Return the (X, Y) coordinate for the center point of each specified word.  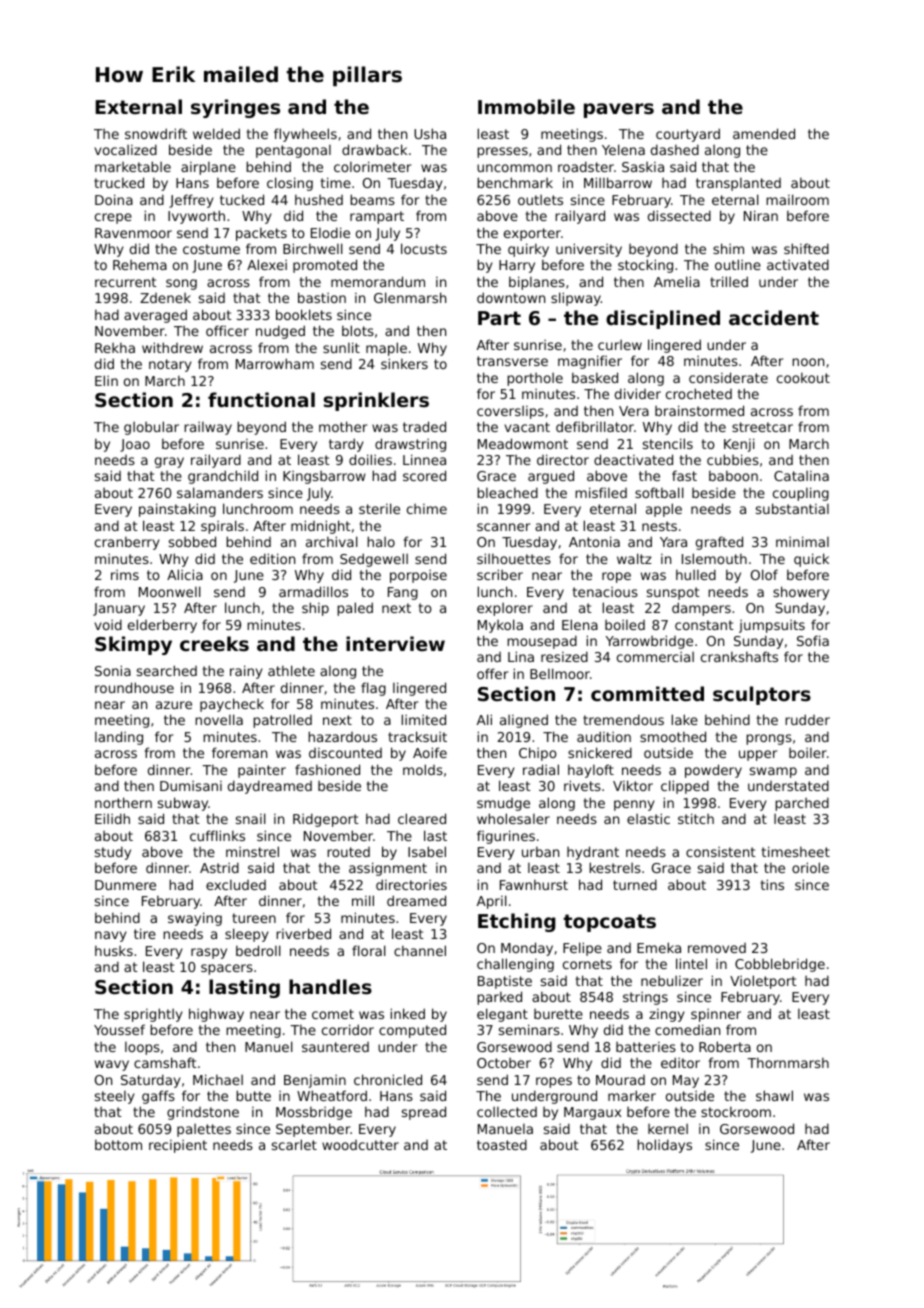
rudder (807, 719)
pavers (619, 110)
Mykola (500, 626)
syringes (235, 108)
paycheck (232, 705)
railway (208, 428)
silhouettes (514, 558)
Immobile (526, 106)
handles (330, 987)
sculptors (762, 695)
